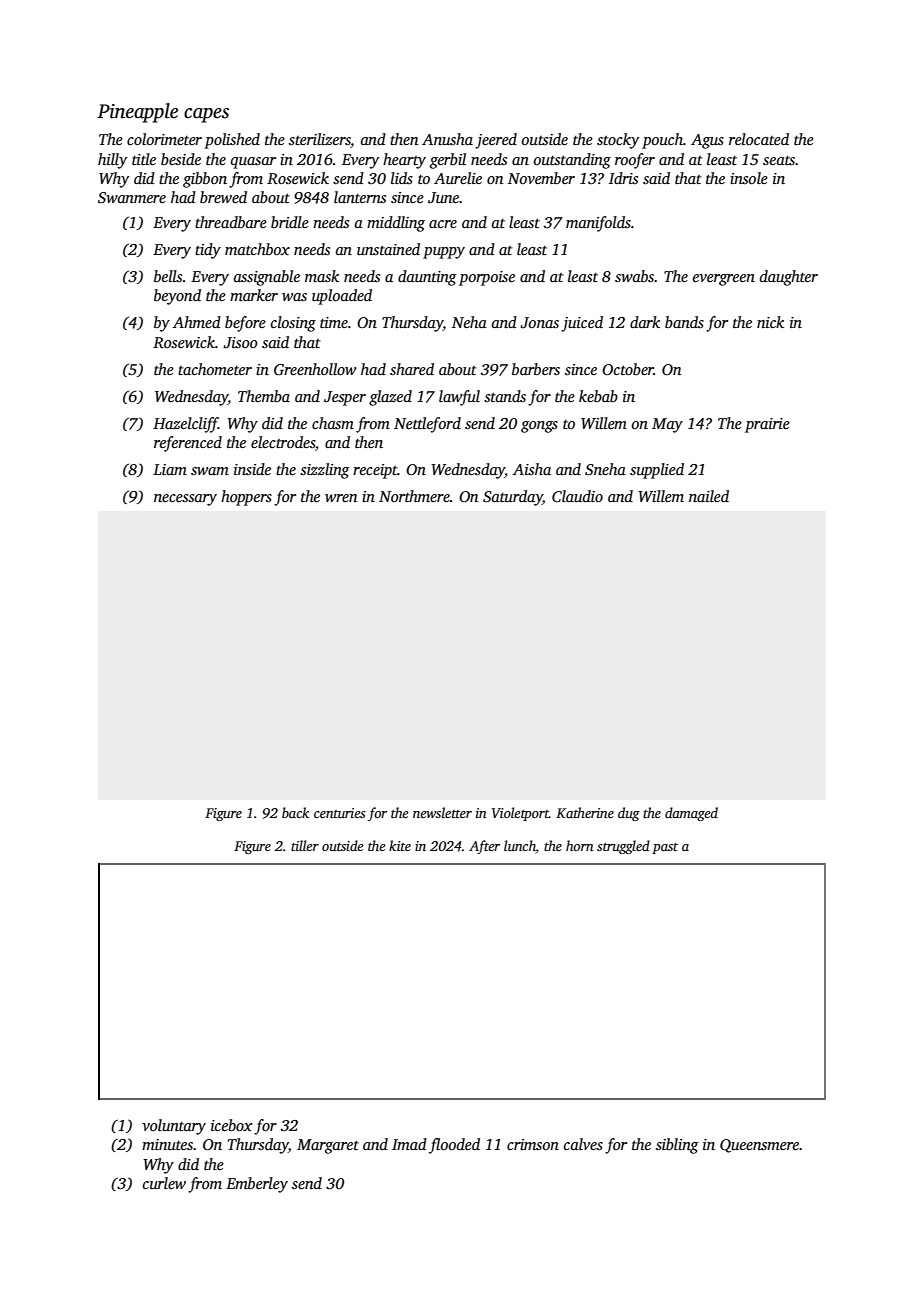 The width and height of the screenshot is (924, 1308). Describe the element at coordinates (577, 496) in the screenshot. I see `Claudio` at that location.
